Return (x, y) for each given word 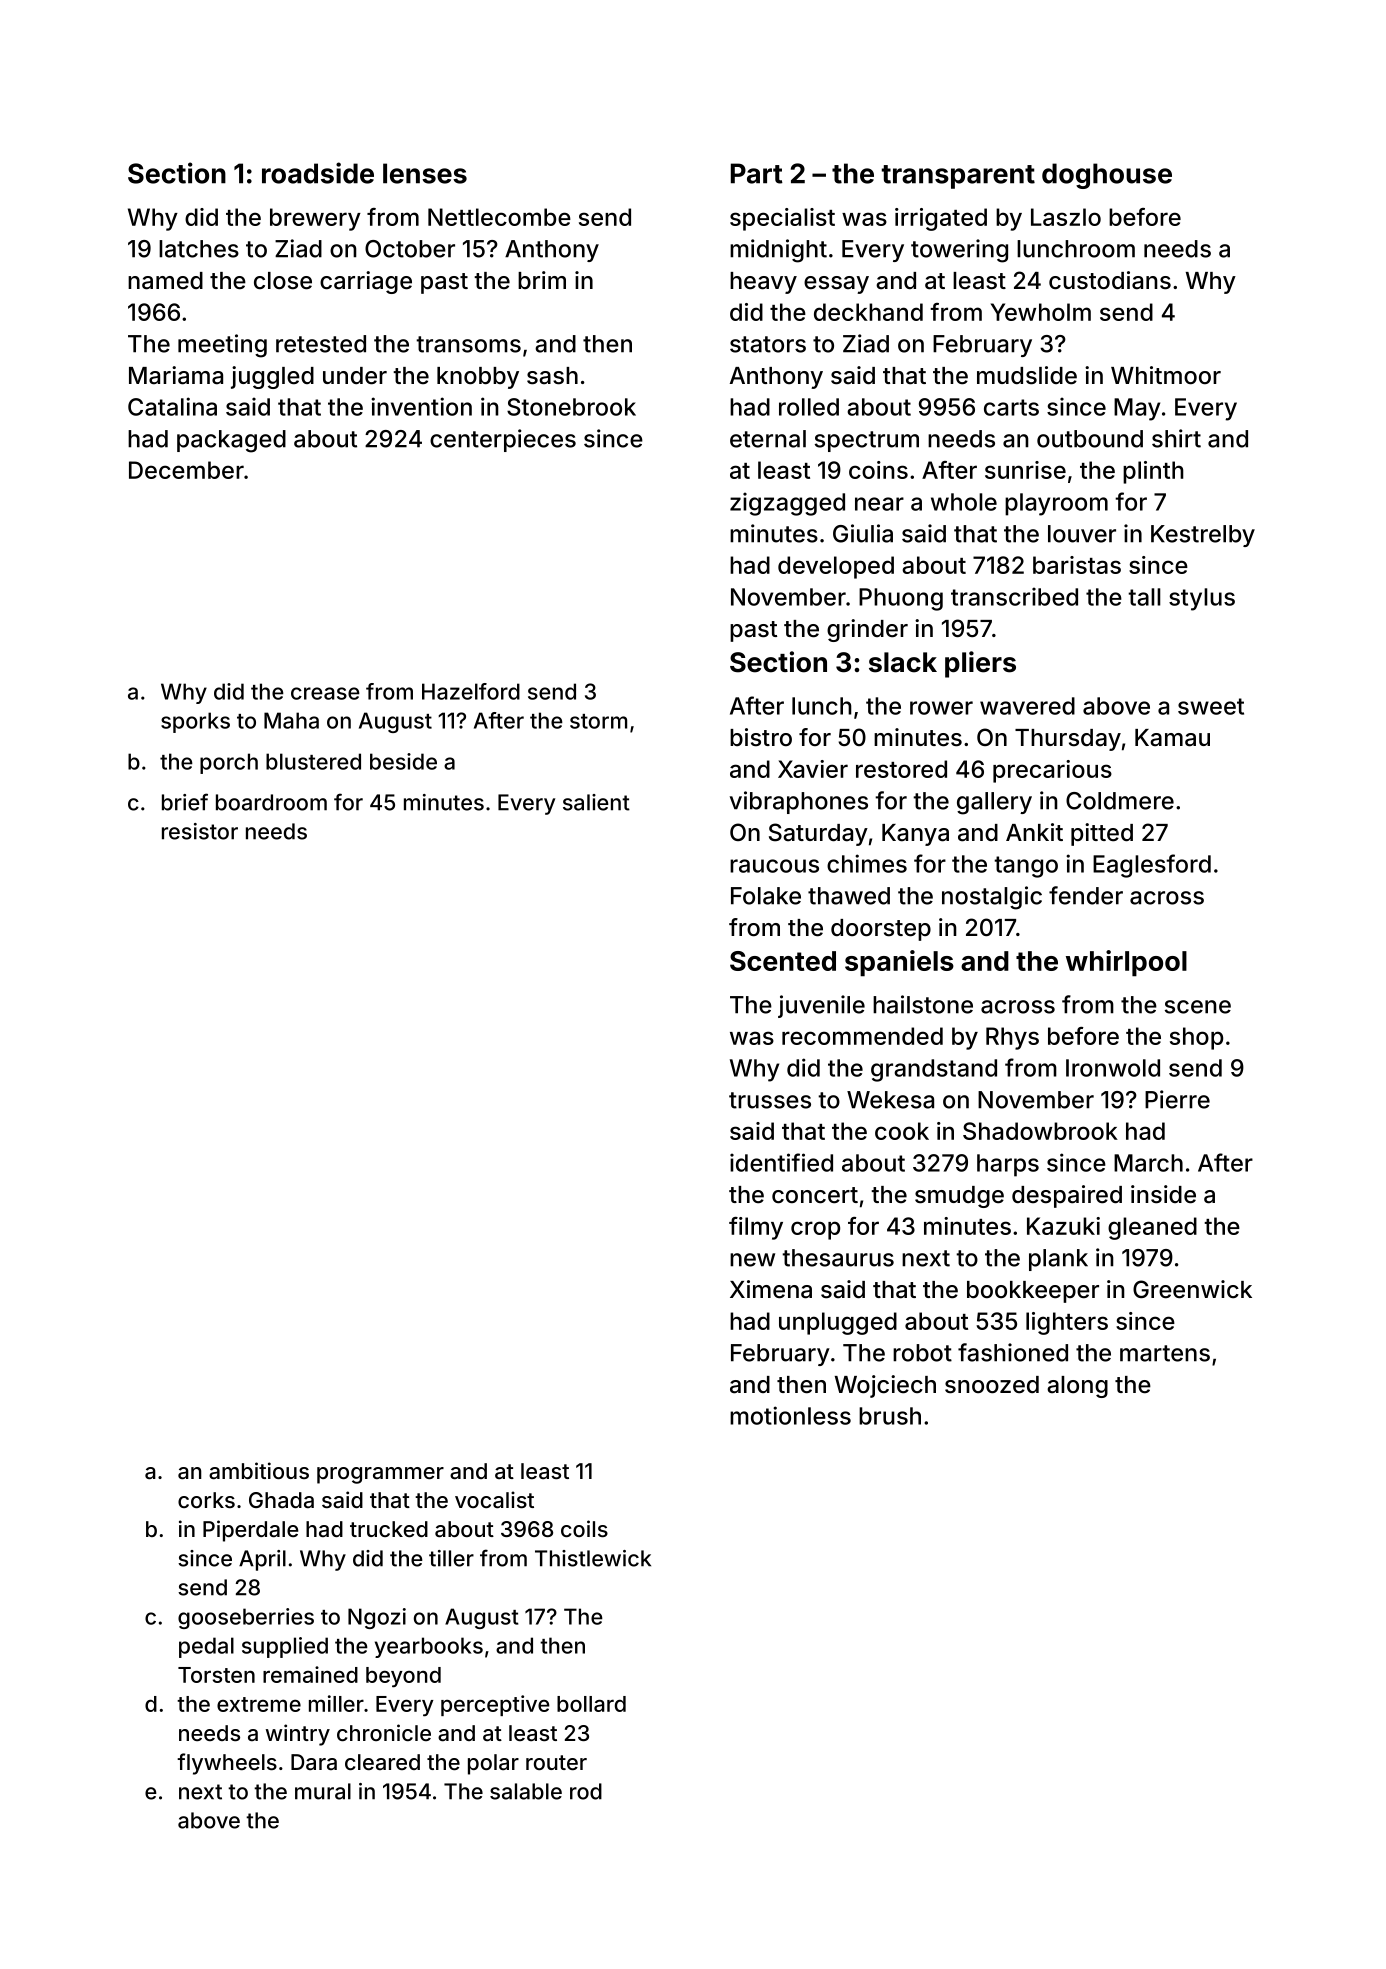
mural (323, 1791)
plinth (1153, 472)
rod (586, 1791)
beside (403, 761)
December (186, 470)
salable (526, 1791)
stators (768, 344)
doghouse (1107, 176)
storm (598, 721)
